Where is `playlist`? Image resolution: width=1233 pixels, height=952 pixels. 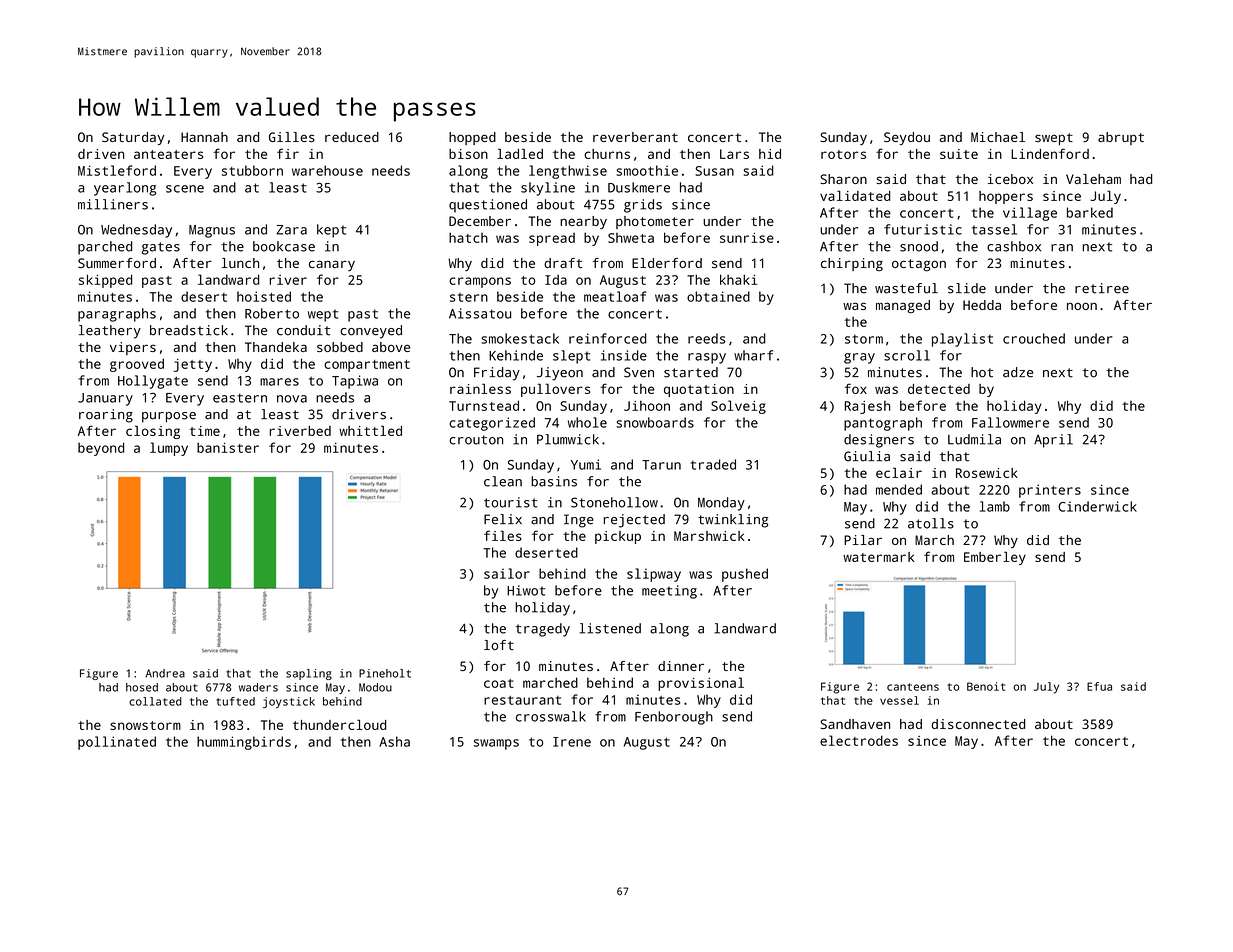 playlist is located at coordinates (962, 340).
